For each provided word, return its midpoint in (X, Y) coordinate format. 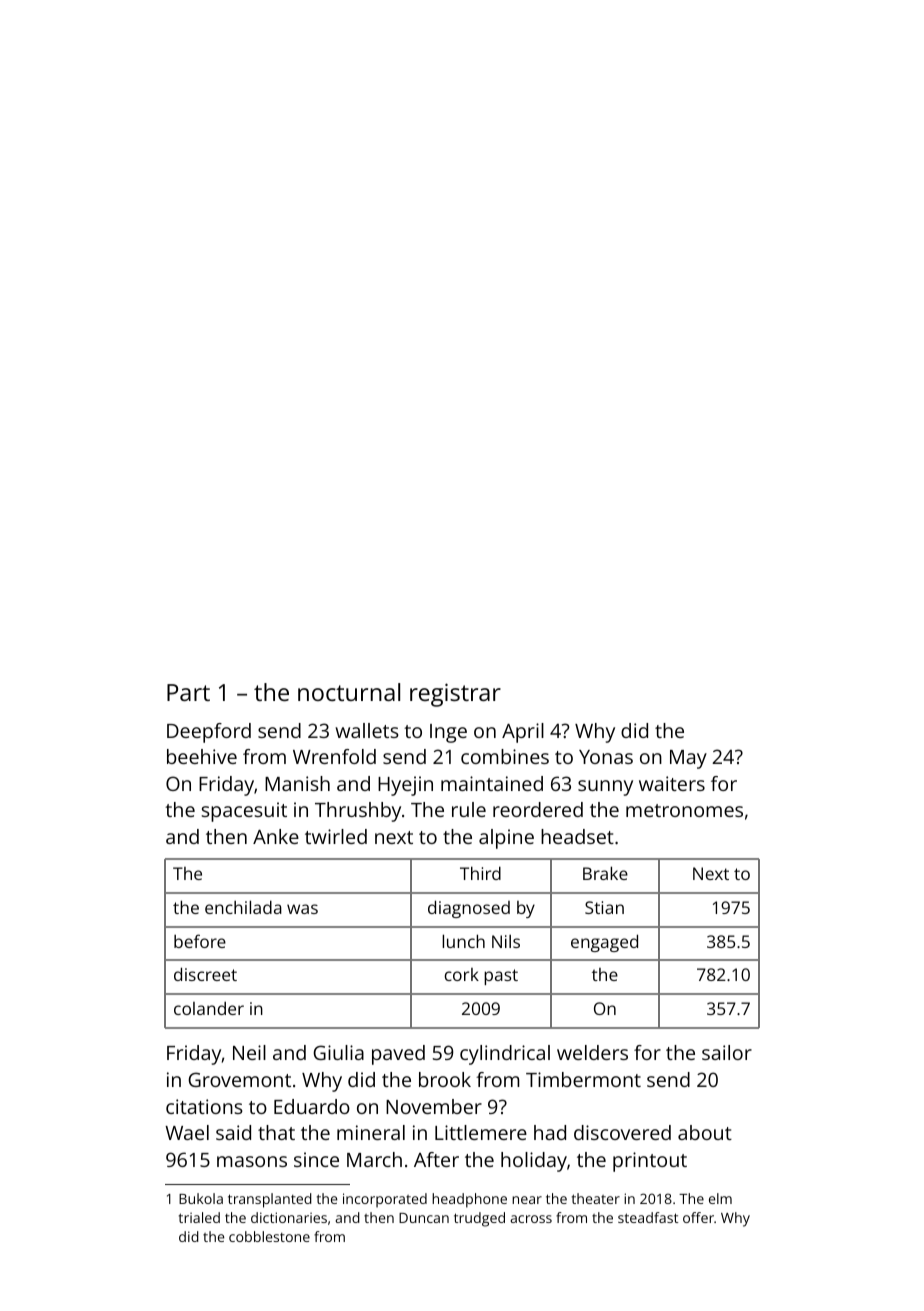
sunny (605, 788)
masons (252, 1161)
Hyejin (405, 786)
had (550, 1132)
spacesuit (244, 812)
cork (462, 974)
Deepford (209, 733)
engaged (604, 943)
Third (480, 873)
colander (209, 1008)
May (688, 759)
